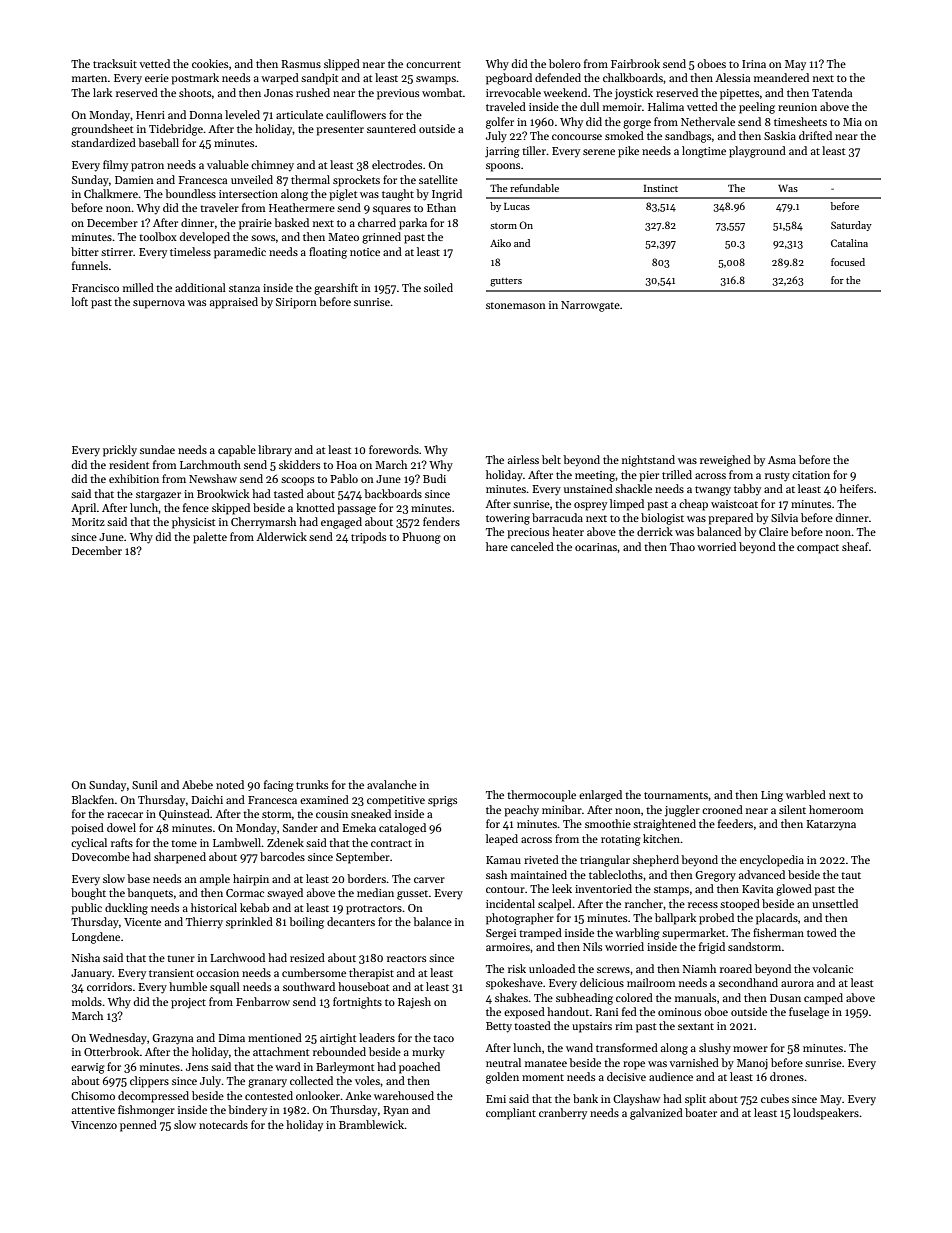  Describe the element at coordinates (103, 142) in the image. I see `standardized` at that location.
